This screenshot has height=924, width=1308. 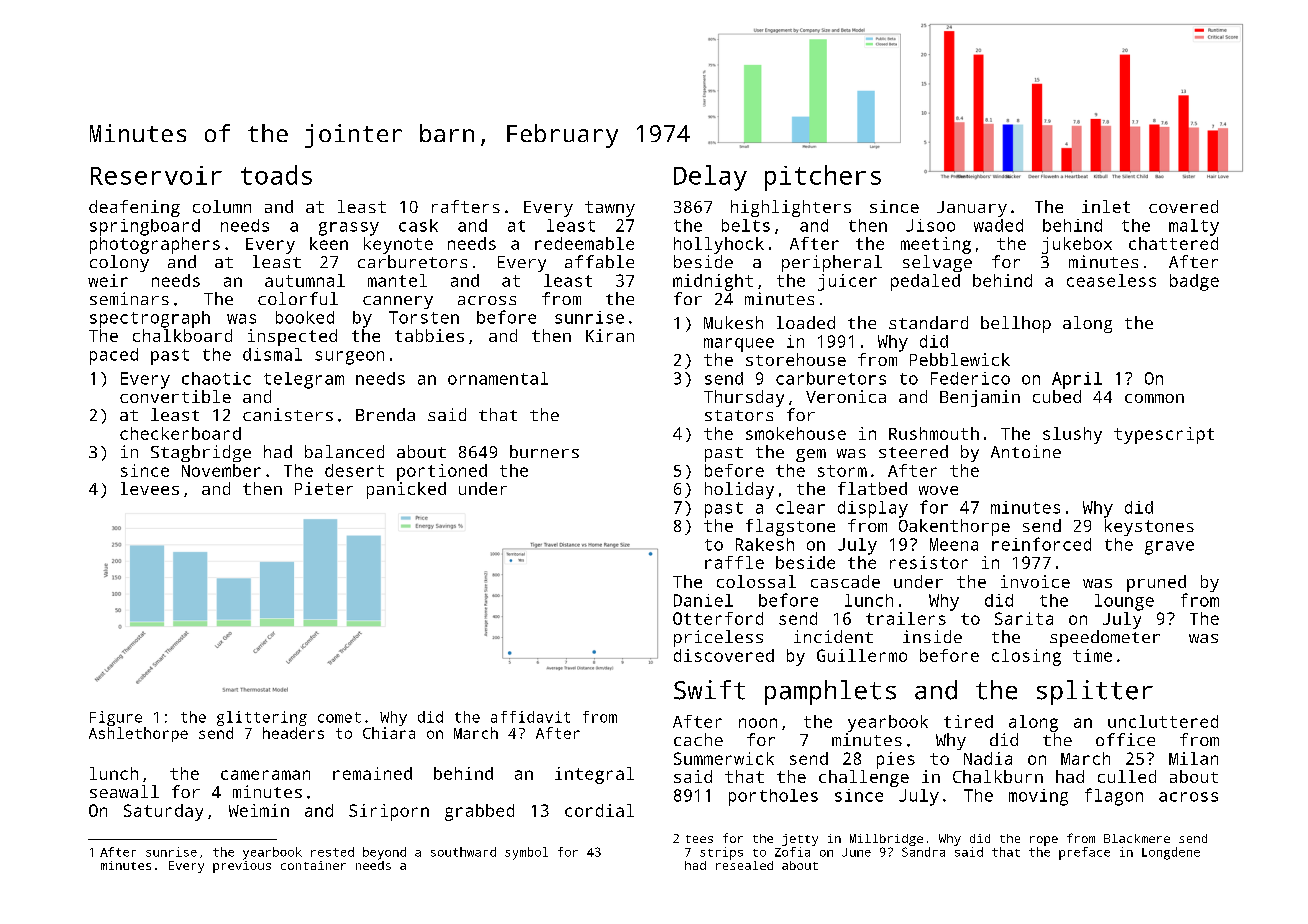 I want to click on culled, so click(x=1127, y=776).
